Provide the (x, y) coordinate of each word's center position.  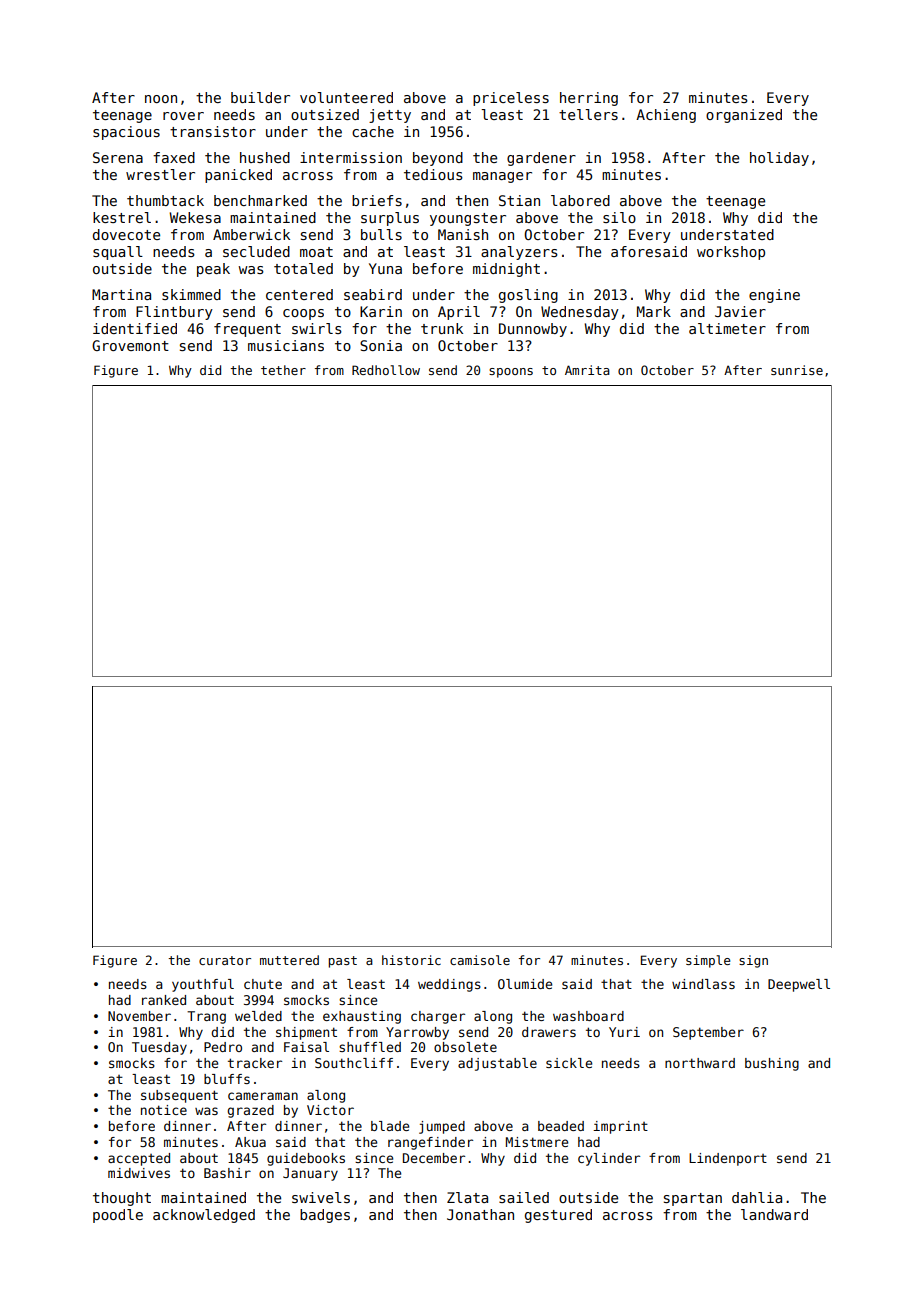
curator (225, 960)
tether (283, 370)
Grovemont (130, 345)
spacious (126, 133)
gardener (541, 159)
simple (708, 961)
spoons (511, 373)
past (342, 962)
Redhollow (386, 370)
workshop (731, 253)
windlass (703, 984)
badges (325, 1216)
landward (774, 1214)
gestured (558, 1216)
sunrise (797, 370)
